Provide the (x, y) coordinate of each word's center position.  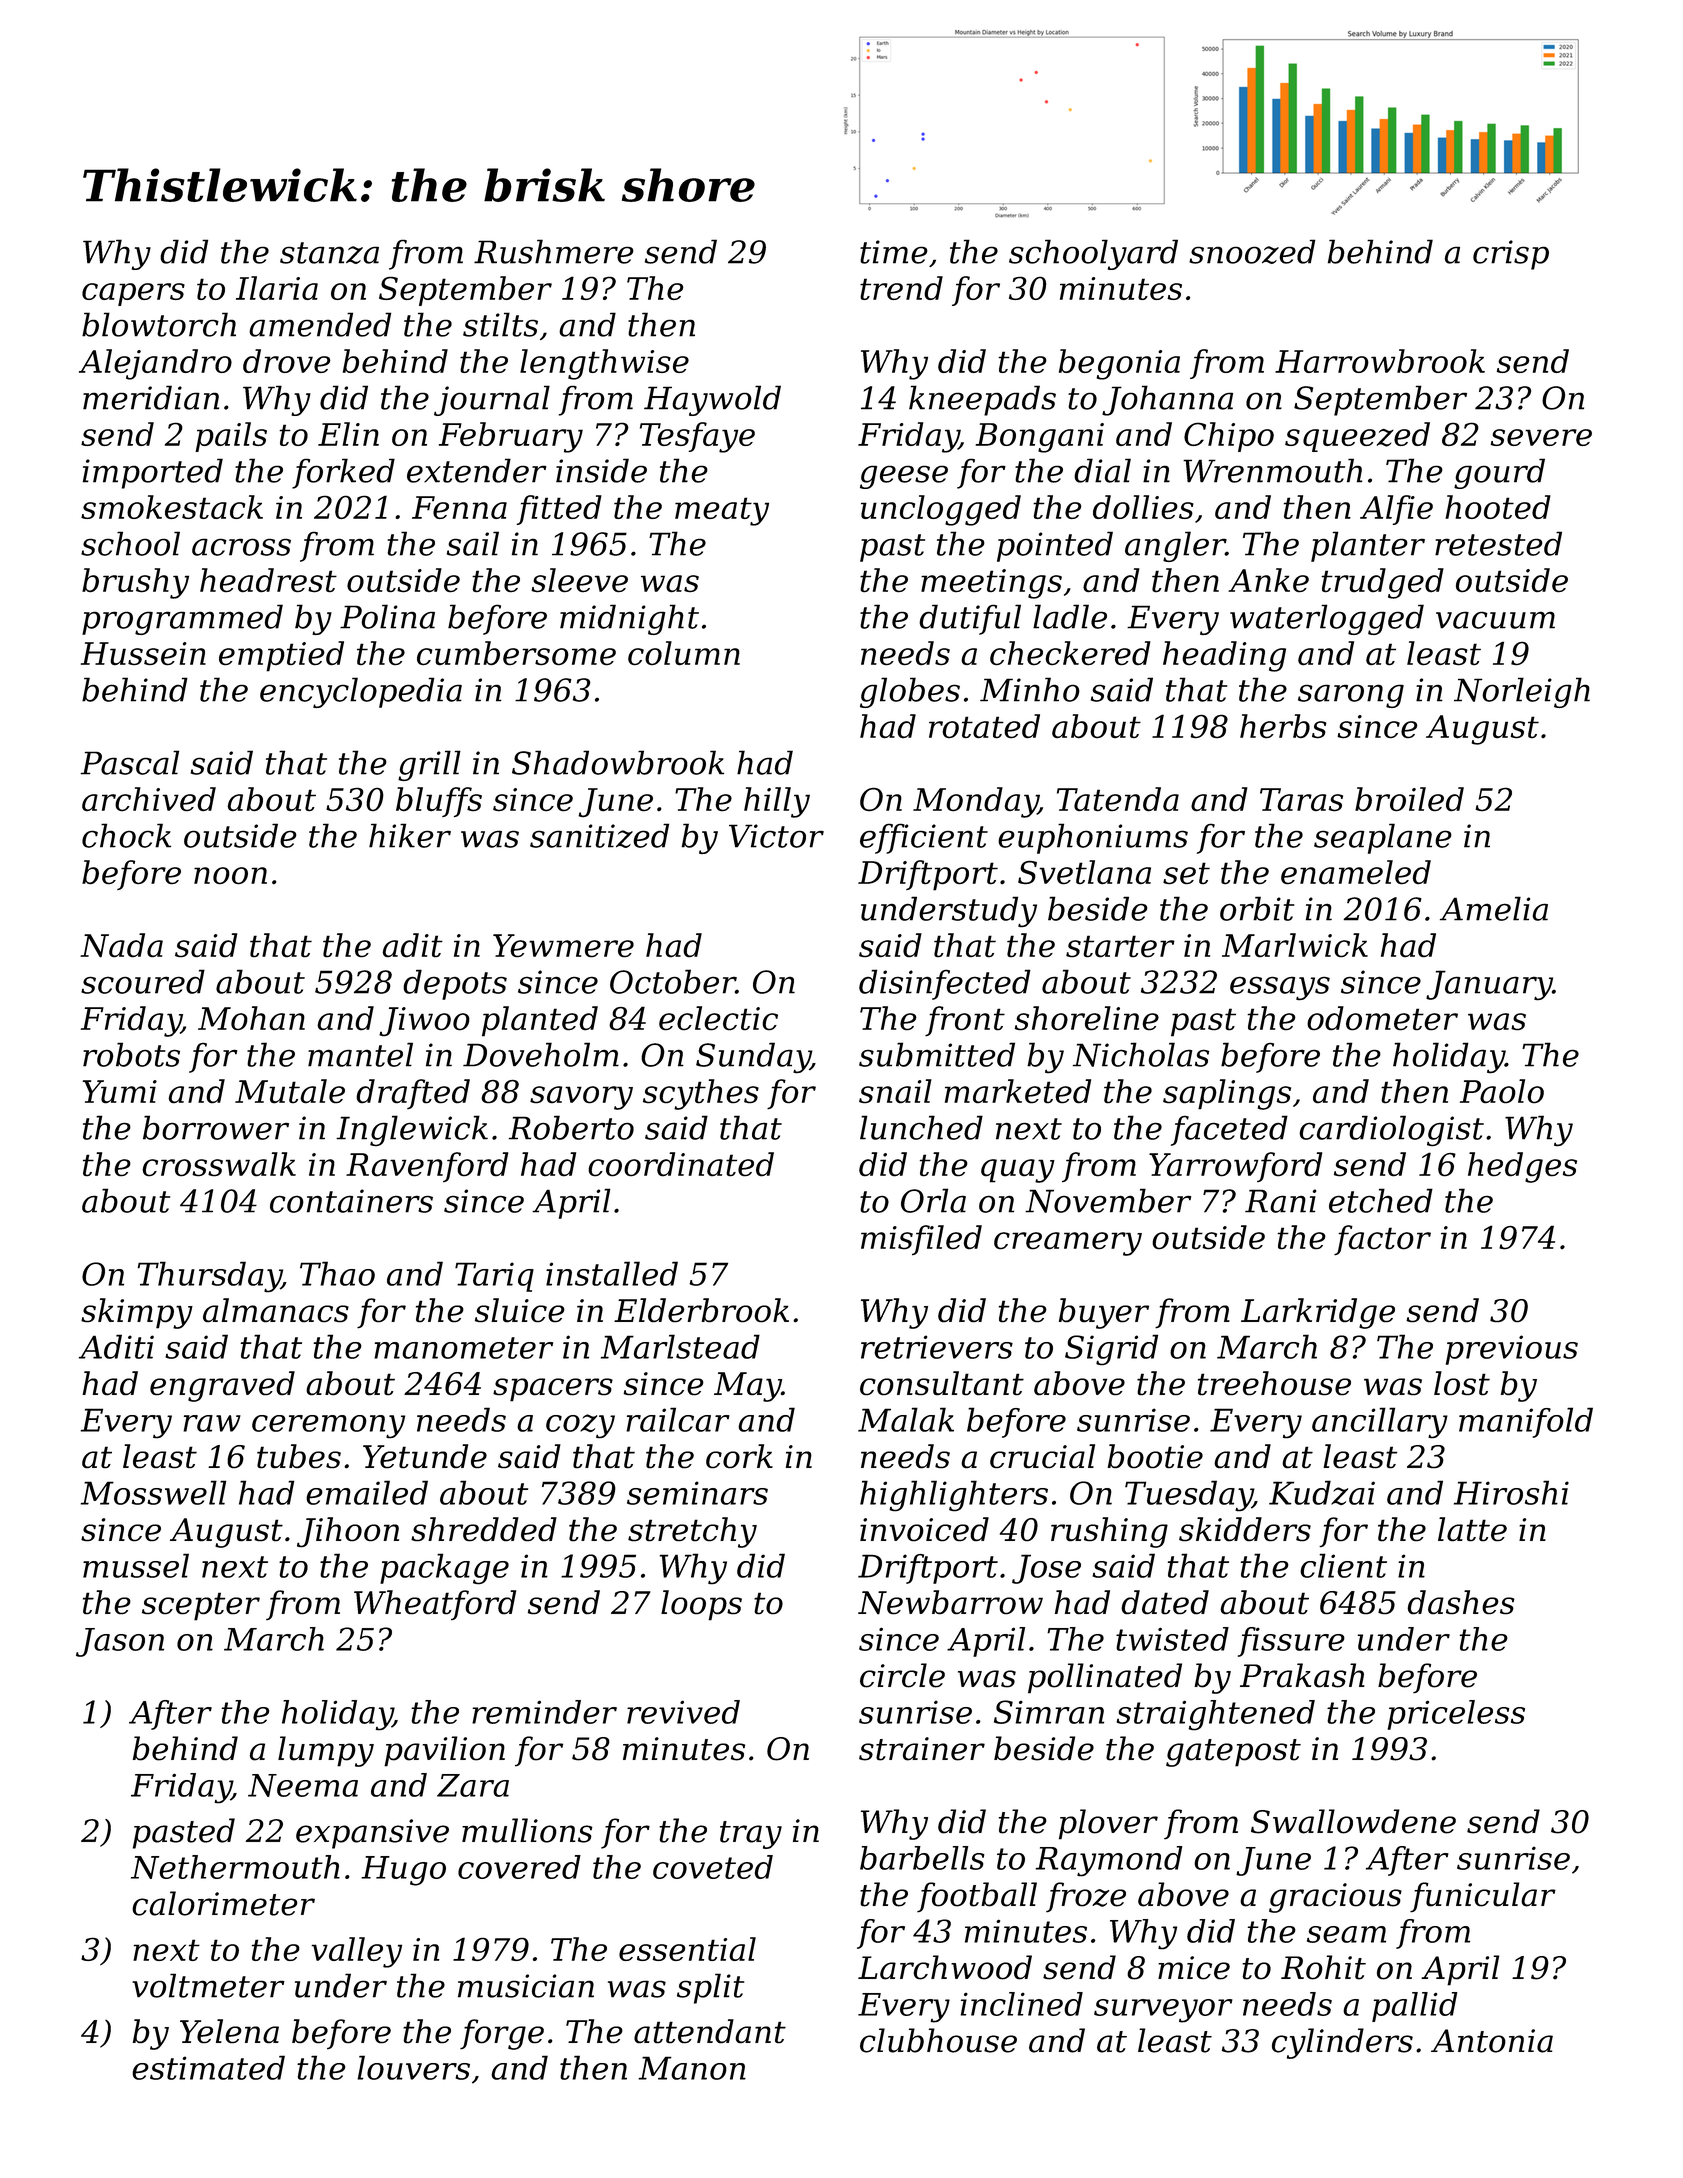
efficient (924, 839)
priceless (1456, 1715)
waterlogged (1327, 619)
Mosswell (153, 1492)
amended (320, 324)
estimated (208, 2067)
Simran (1049, 1712)
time (894, 252)
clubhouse (938, 2040)
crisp (1511, 255)
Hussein (143, 654)
